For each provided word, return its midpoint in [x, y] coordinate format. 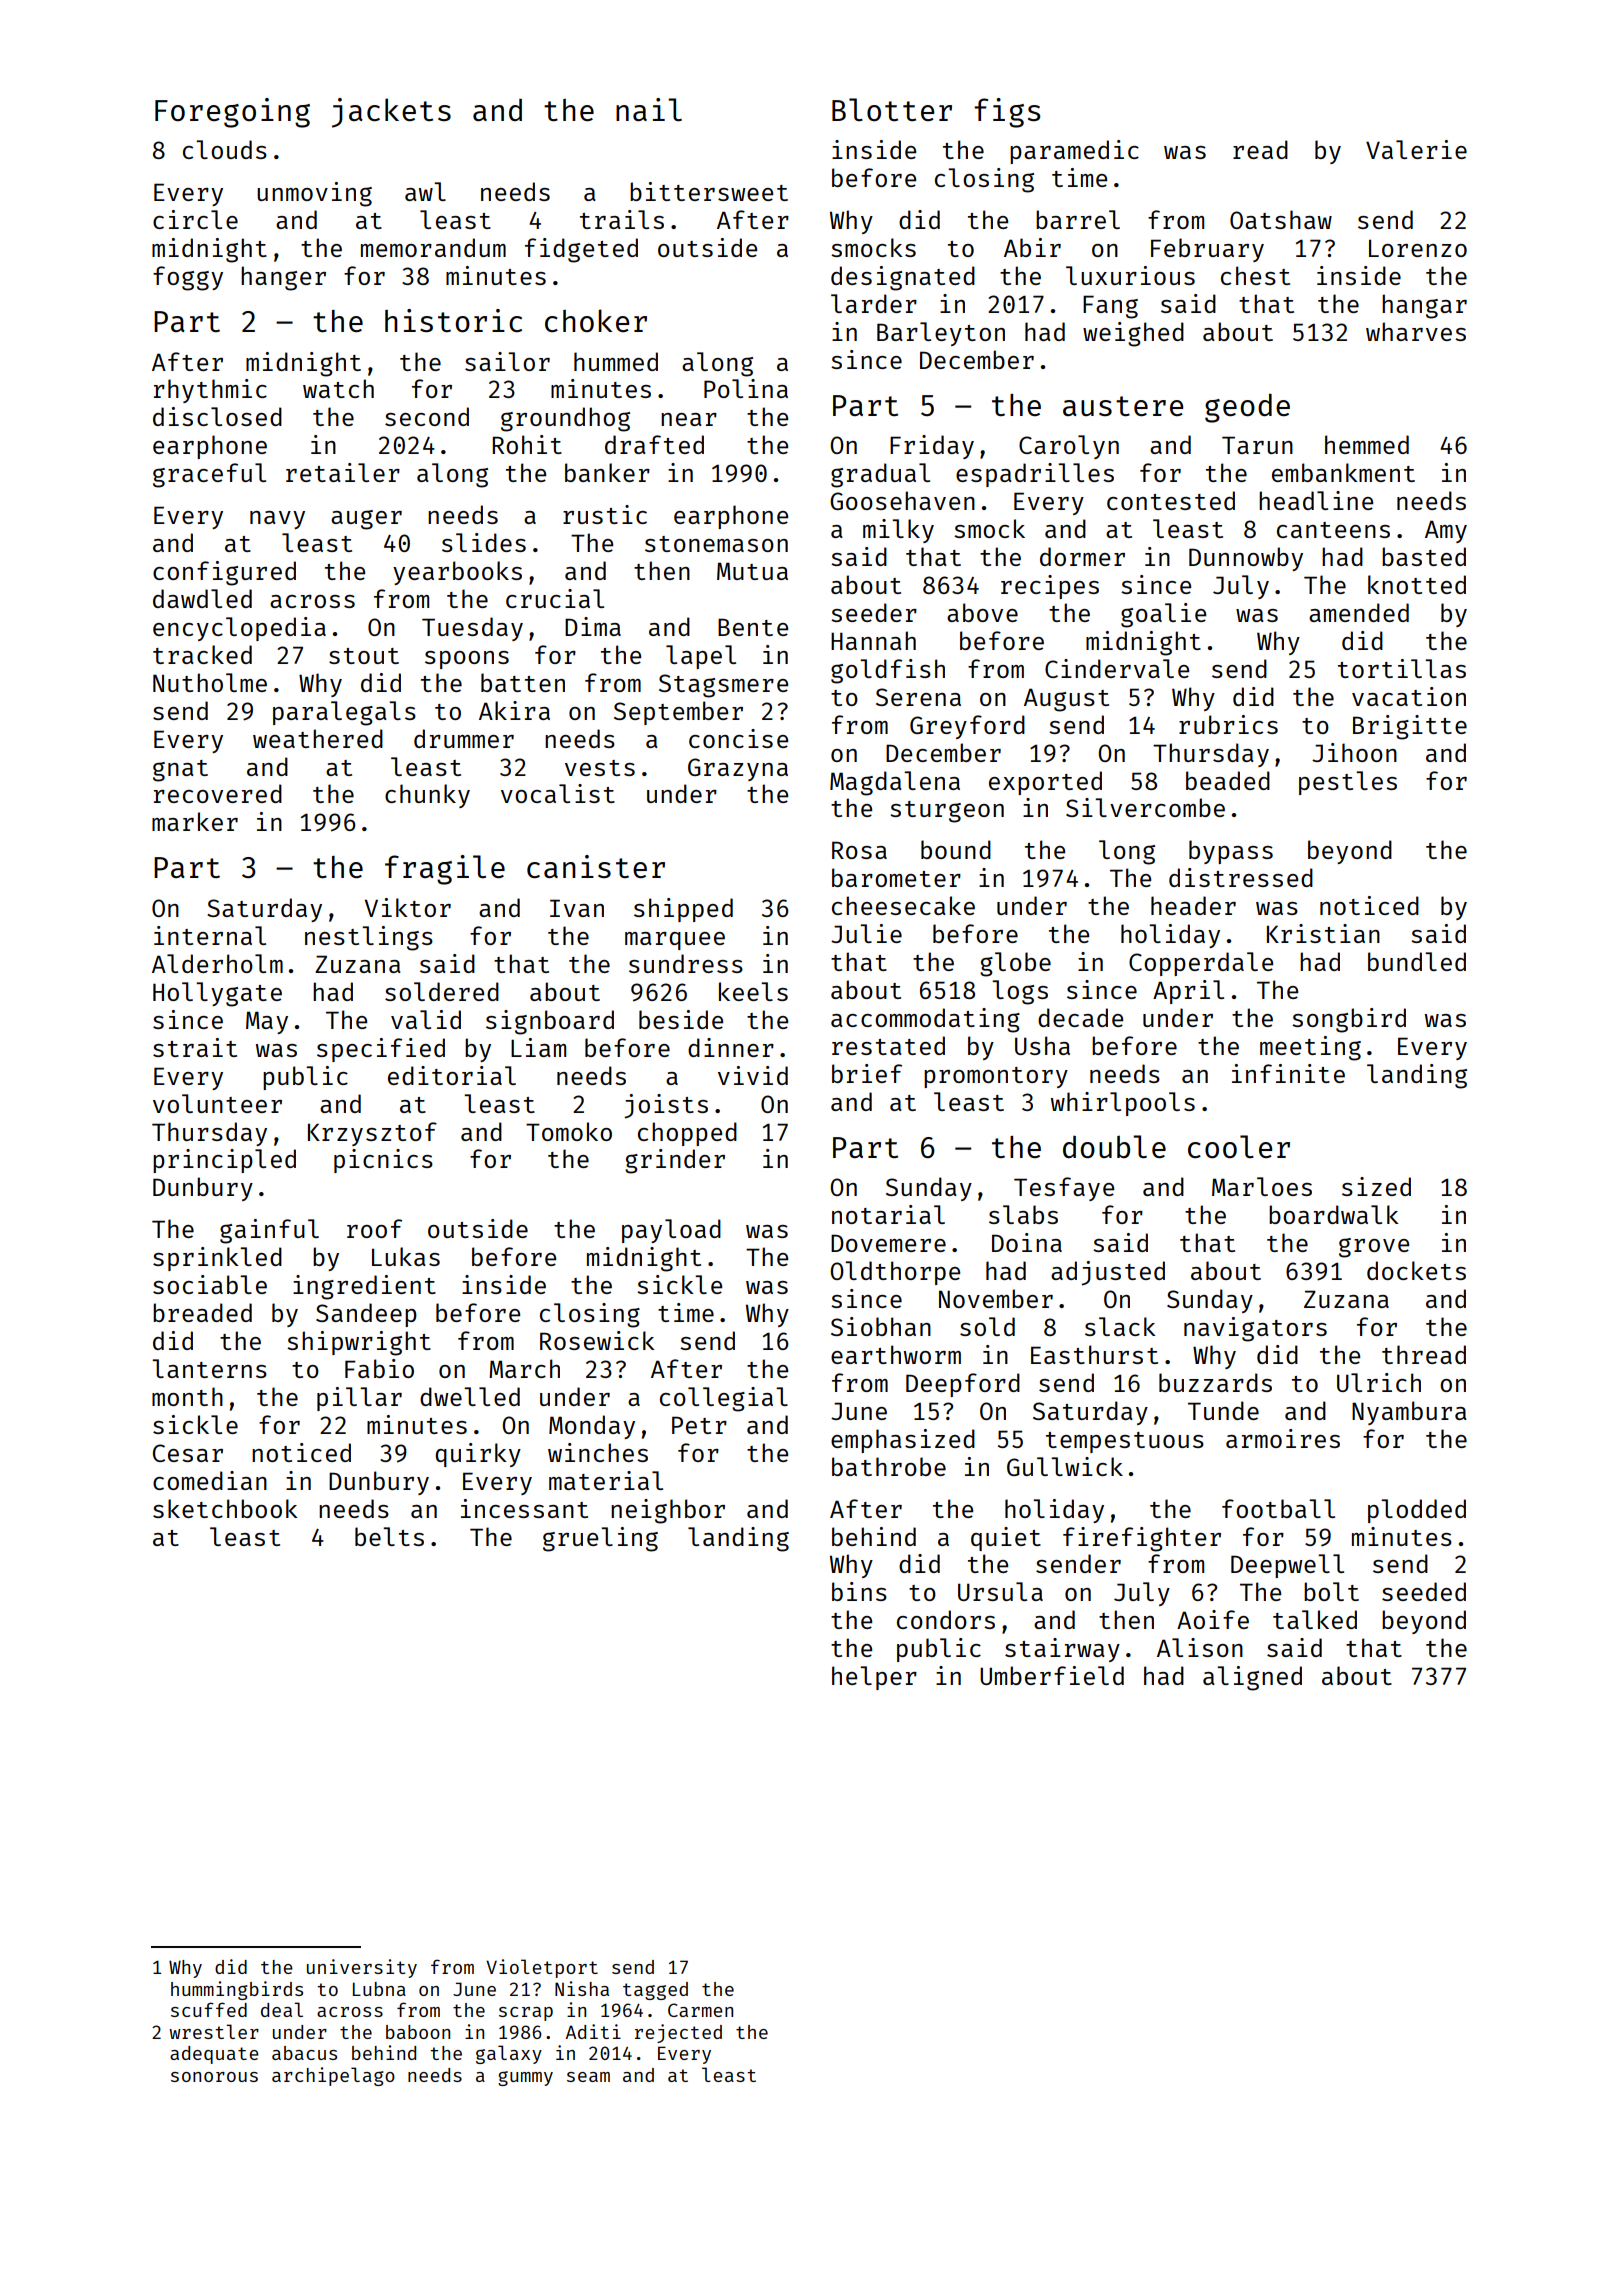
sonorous [214, 2077]
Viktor [408, 907]
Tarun [1257, 445]
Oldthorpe [895, 1273]
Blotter [892, 109]
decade [1080, 1017]
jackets [391, 113]
